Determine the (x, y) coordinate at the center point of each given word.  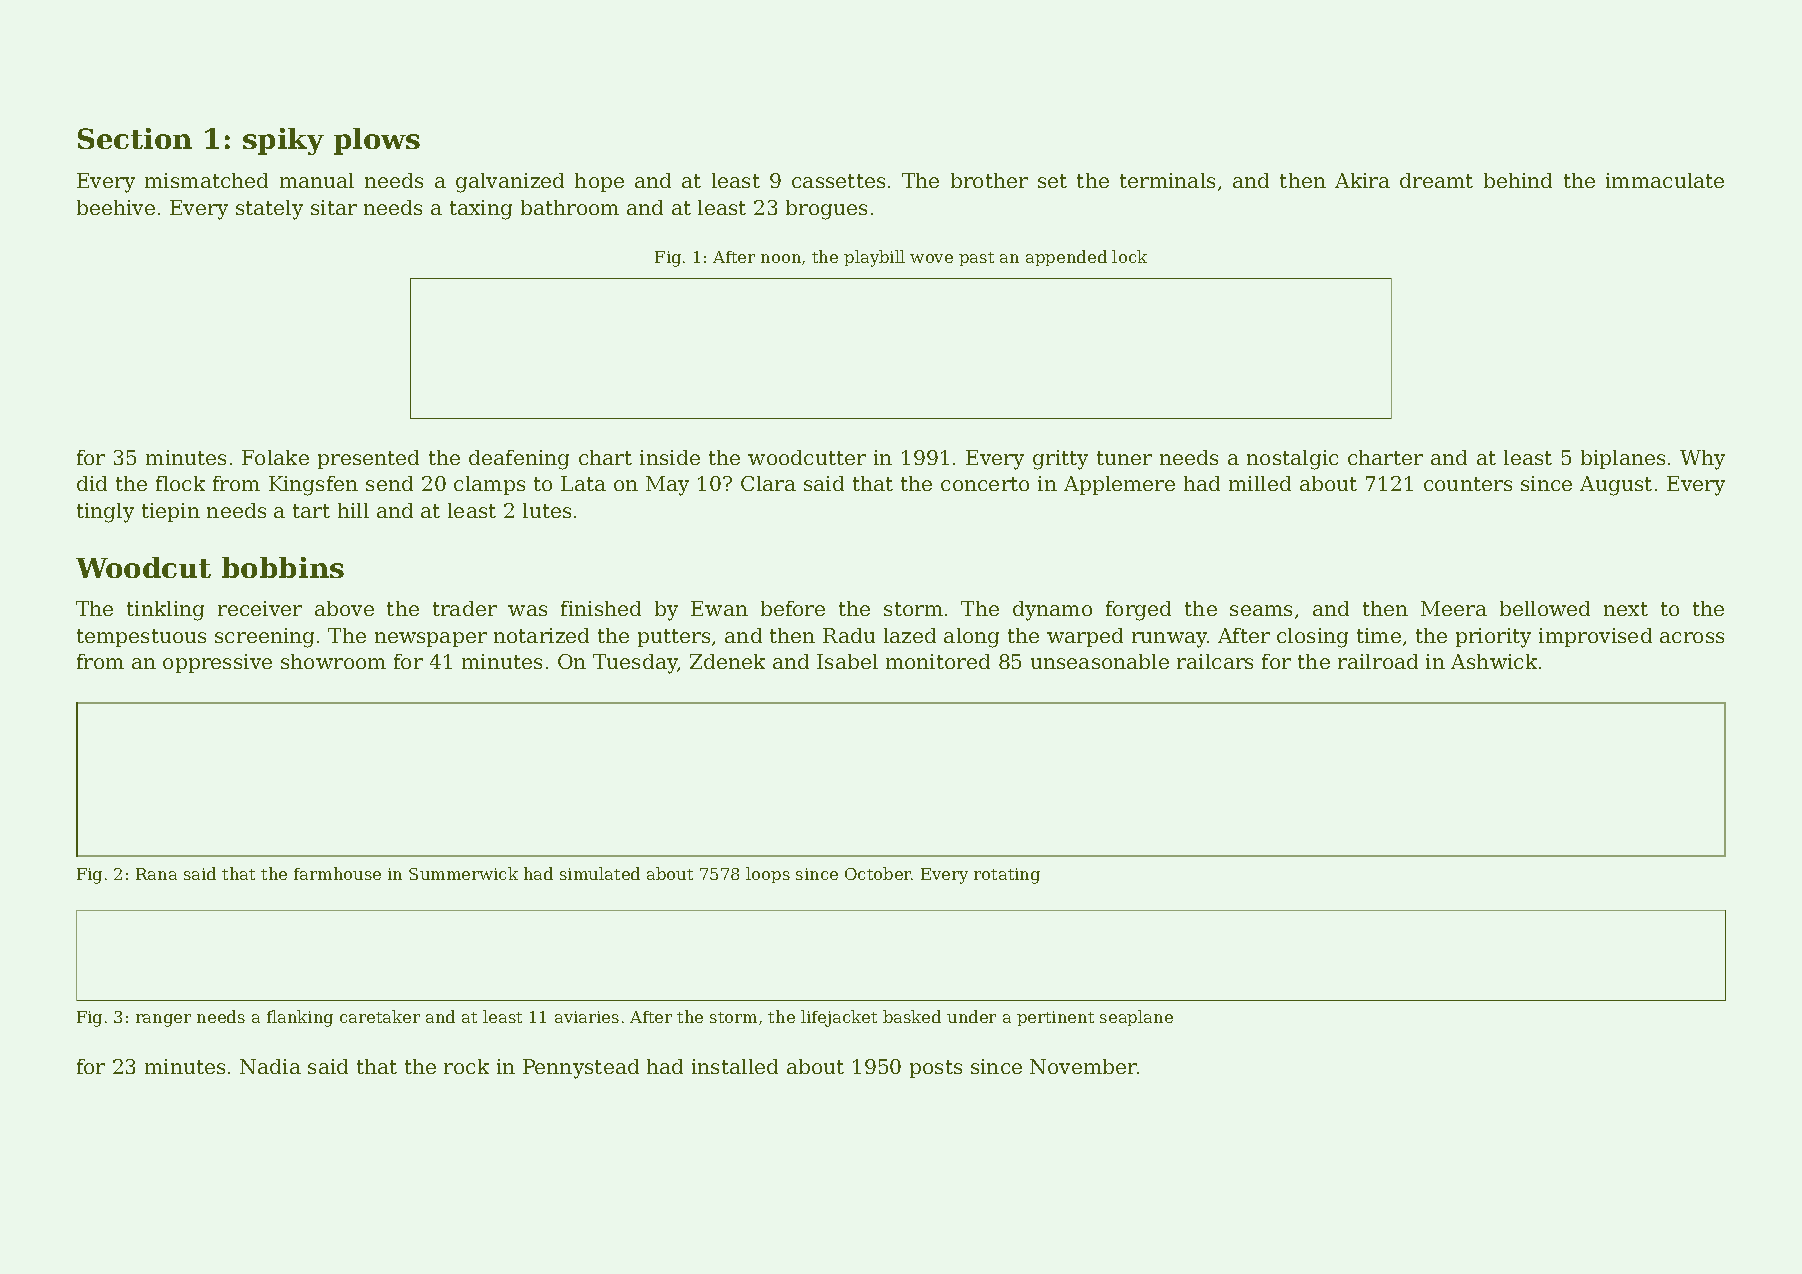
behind (1518, 180)
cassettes (838, 181)
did (92, 483)
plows (377, 141)
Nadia (270, 1066)
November (1083, 1066)
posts (936, 1069)
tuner (1124, 458)
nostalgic (1292, 460)
